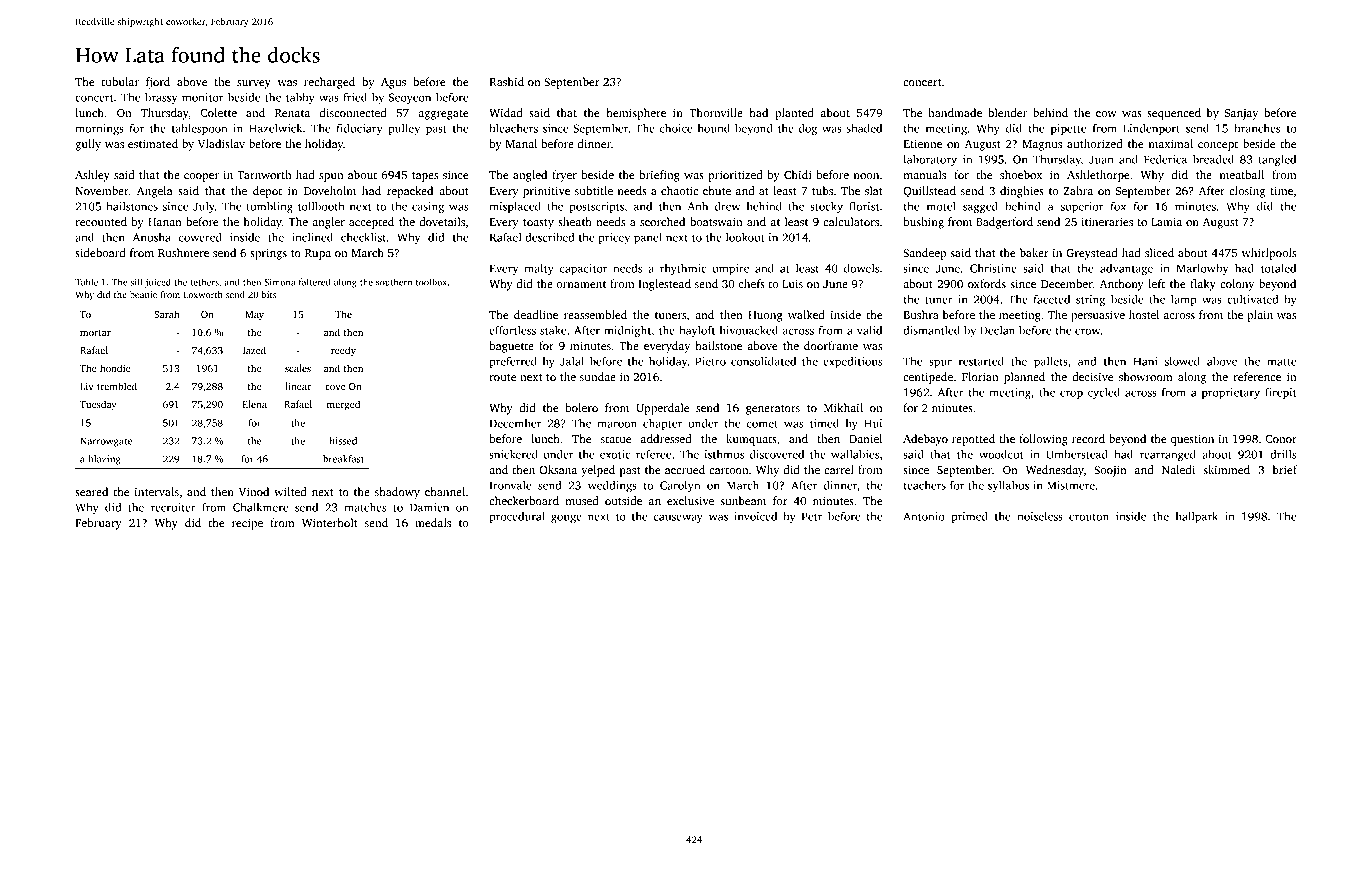 The height and width of the screenshot is (887, 1372). What do you see at coordinates (773, 410) in the screenshot?
I see `generators` at bounding box center [773, 410].
